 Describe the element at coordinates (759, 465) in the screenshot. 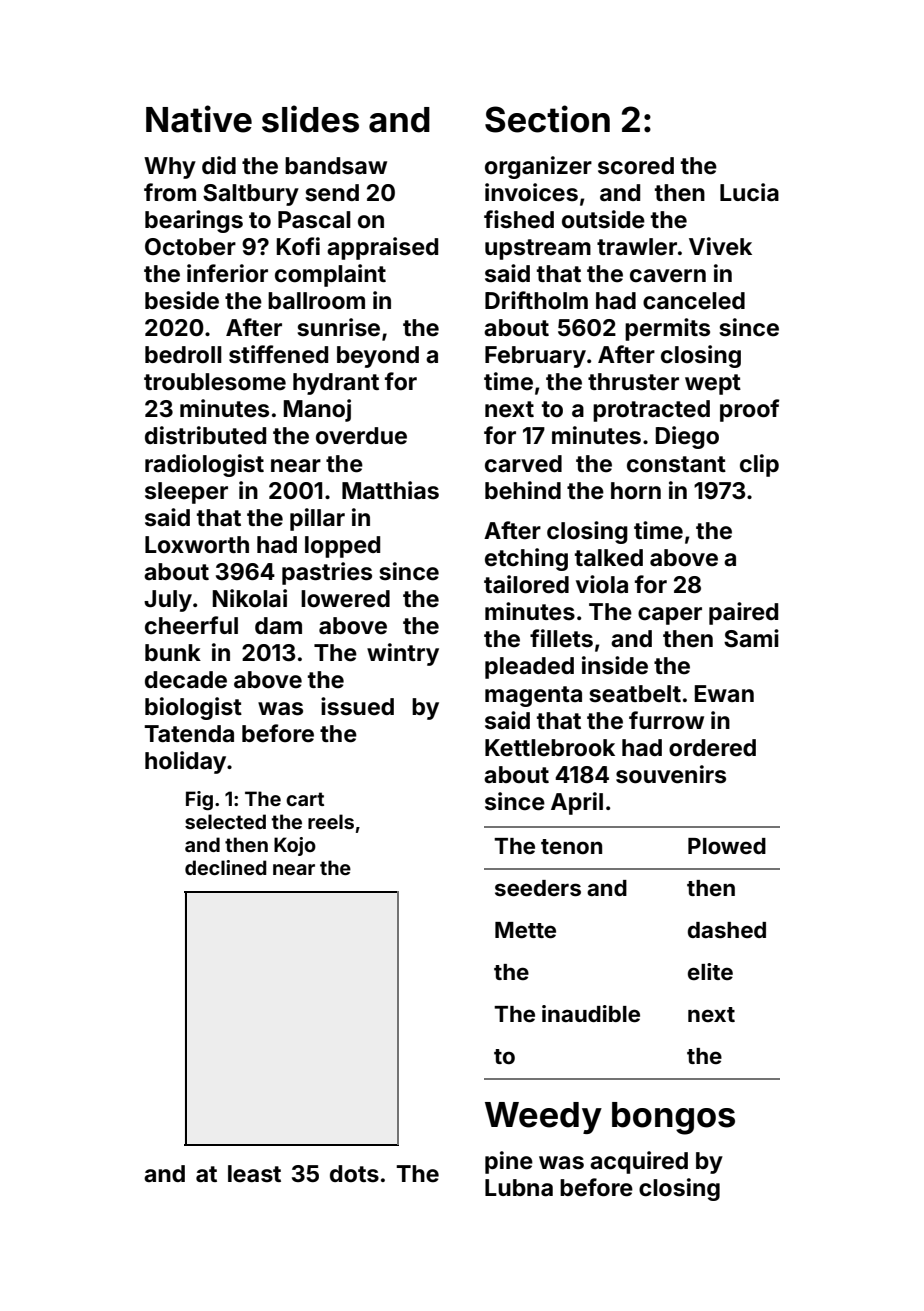

I see `clip` at that location.
